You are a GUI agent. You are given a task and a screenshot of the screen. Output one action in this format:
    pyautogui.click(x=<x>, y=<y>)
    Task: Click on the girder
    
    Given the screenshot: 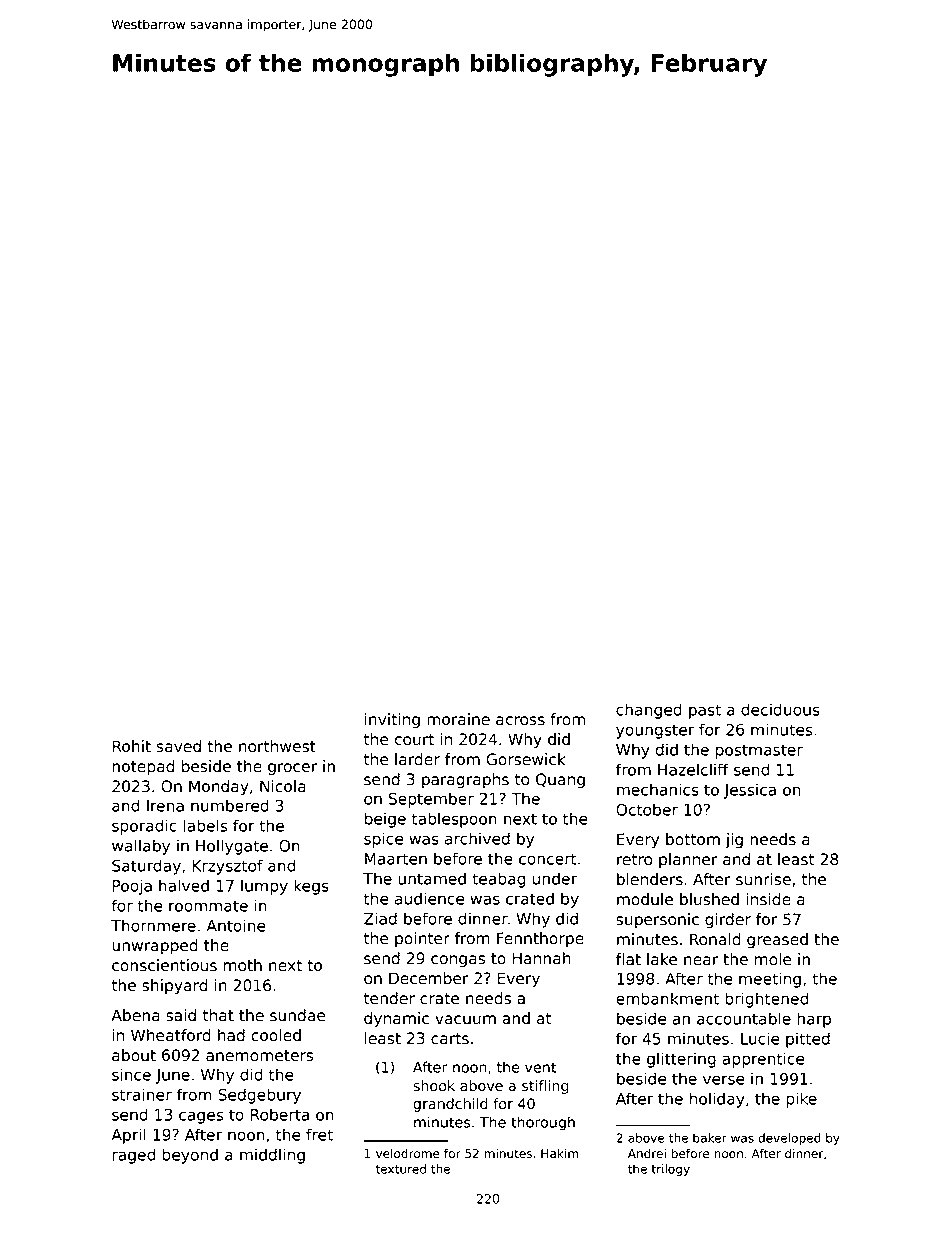 What is the action you would take?
    pyautogui.click(x=728, y=920)
